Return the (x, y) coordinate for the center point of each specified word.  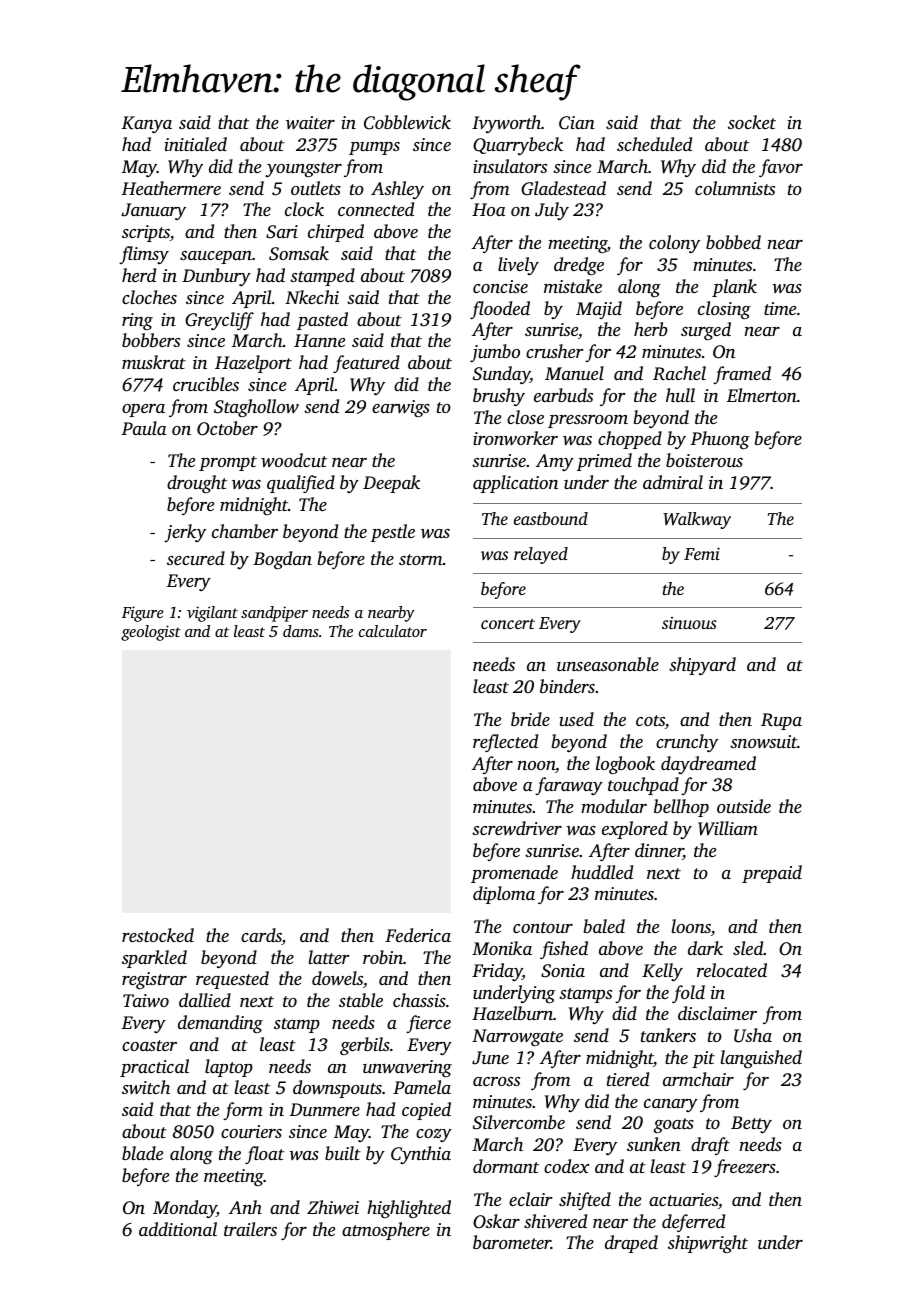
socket (752, 122)
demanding (220, 1024)
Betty (751, 1124)
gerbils (365, 1046)
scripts (146, 233)
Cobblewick (407, 122)
